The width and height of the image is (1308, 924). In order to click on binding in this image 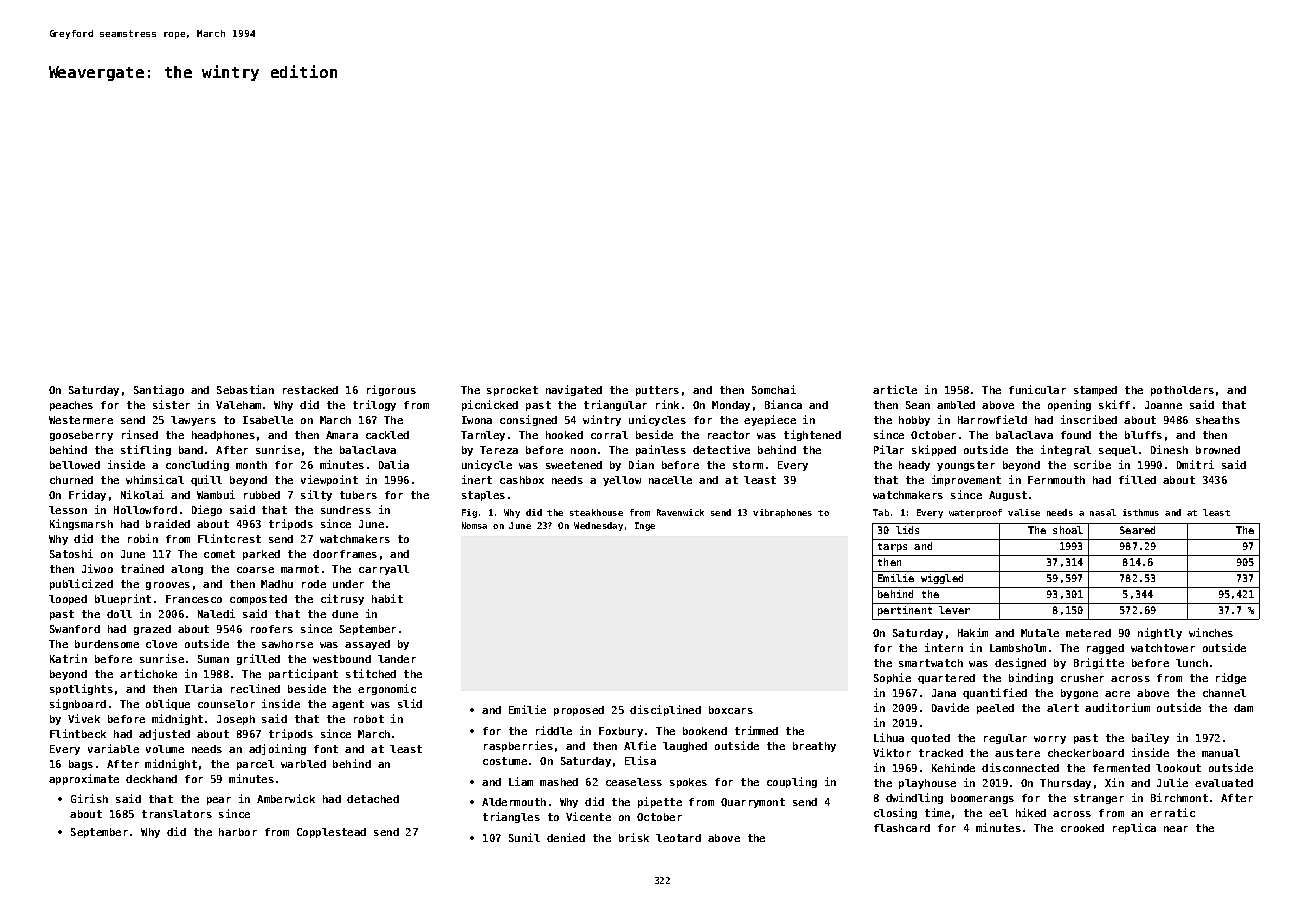, I will do `click(1031, 678)`.
